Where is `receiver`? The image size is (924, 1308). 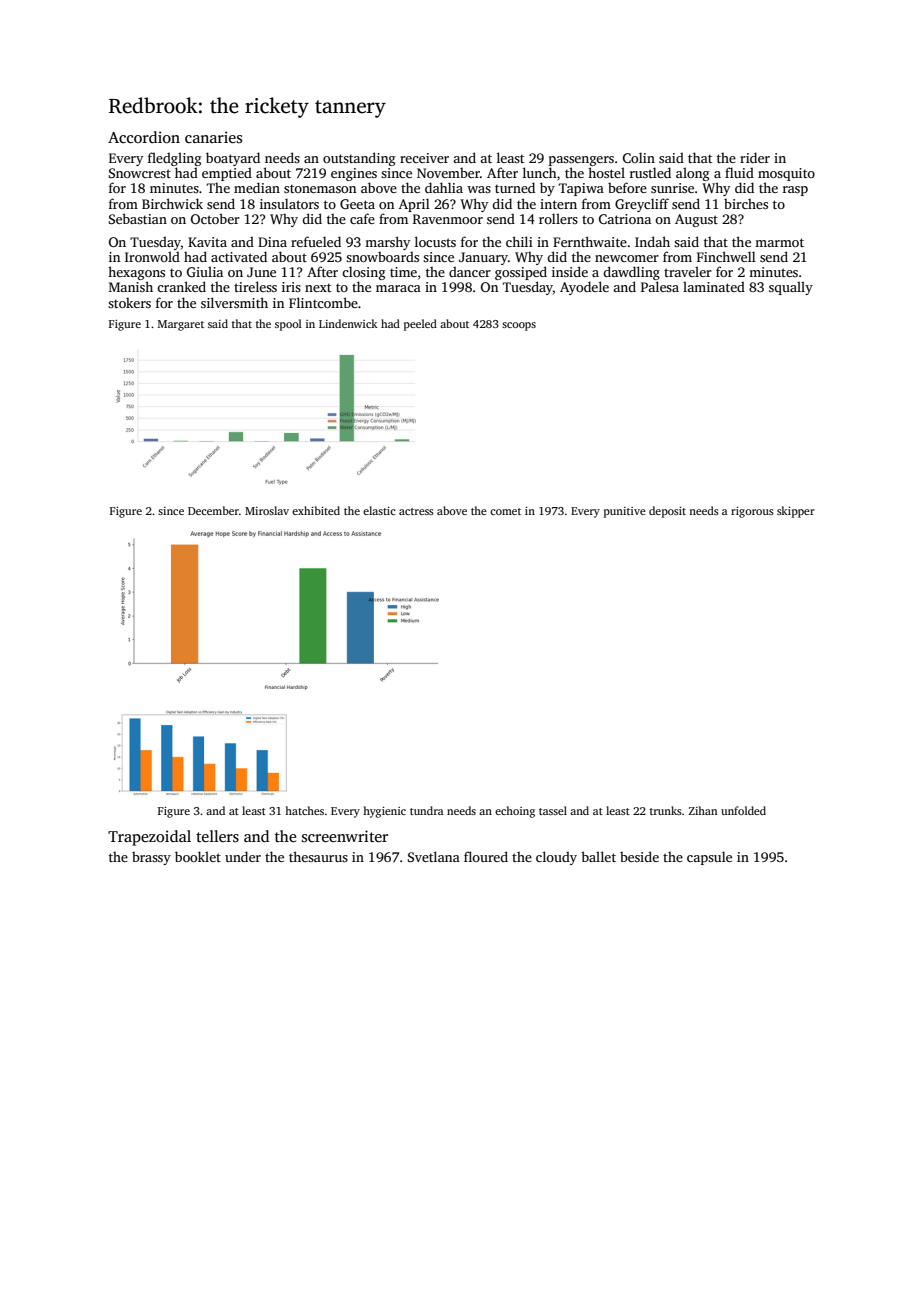 receiver is located at coordinates (424, 158).
